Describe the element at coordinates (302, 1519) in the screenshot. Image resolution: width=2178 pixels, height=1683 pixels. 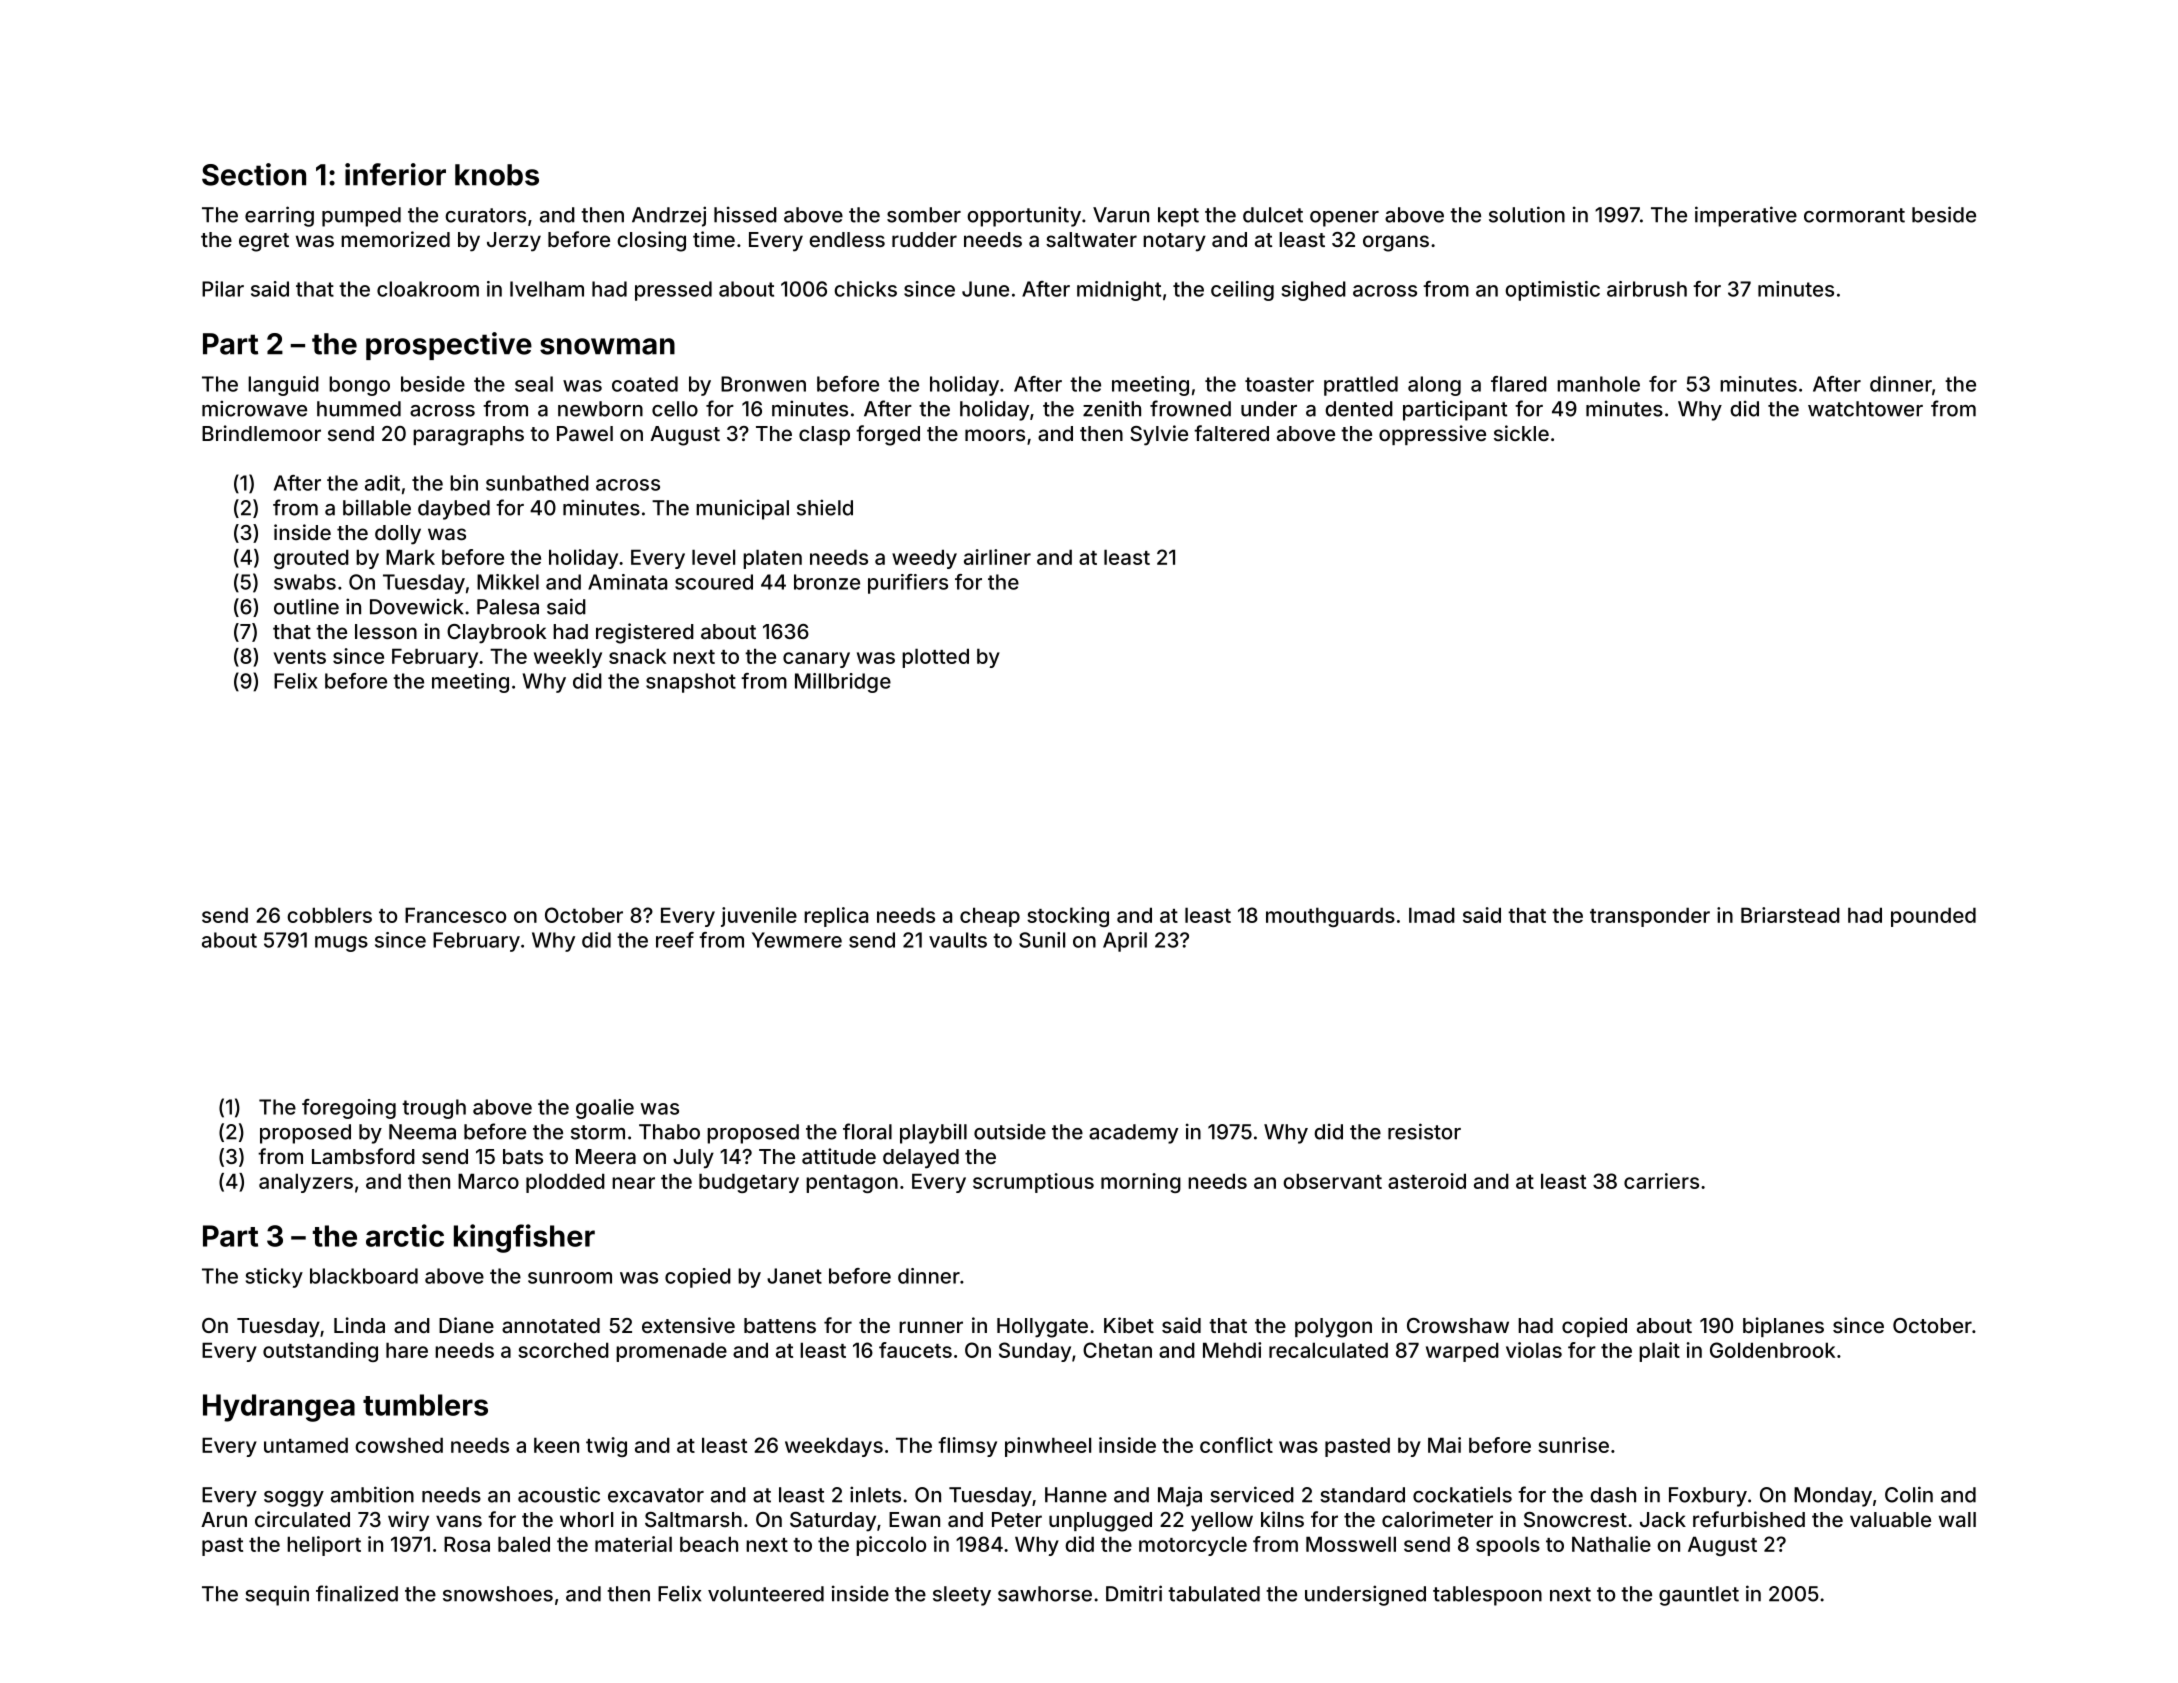
I see `circulated` at that location.
